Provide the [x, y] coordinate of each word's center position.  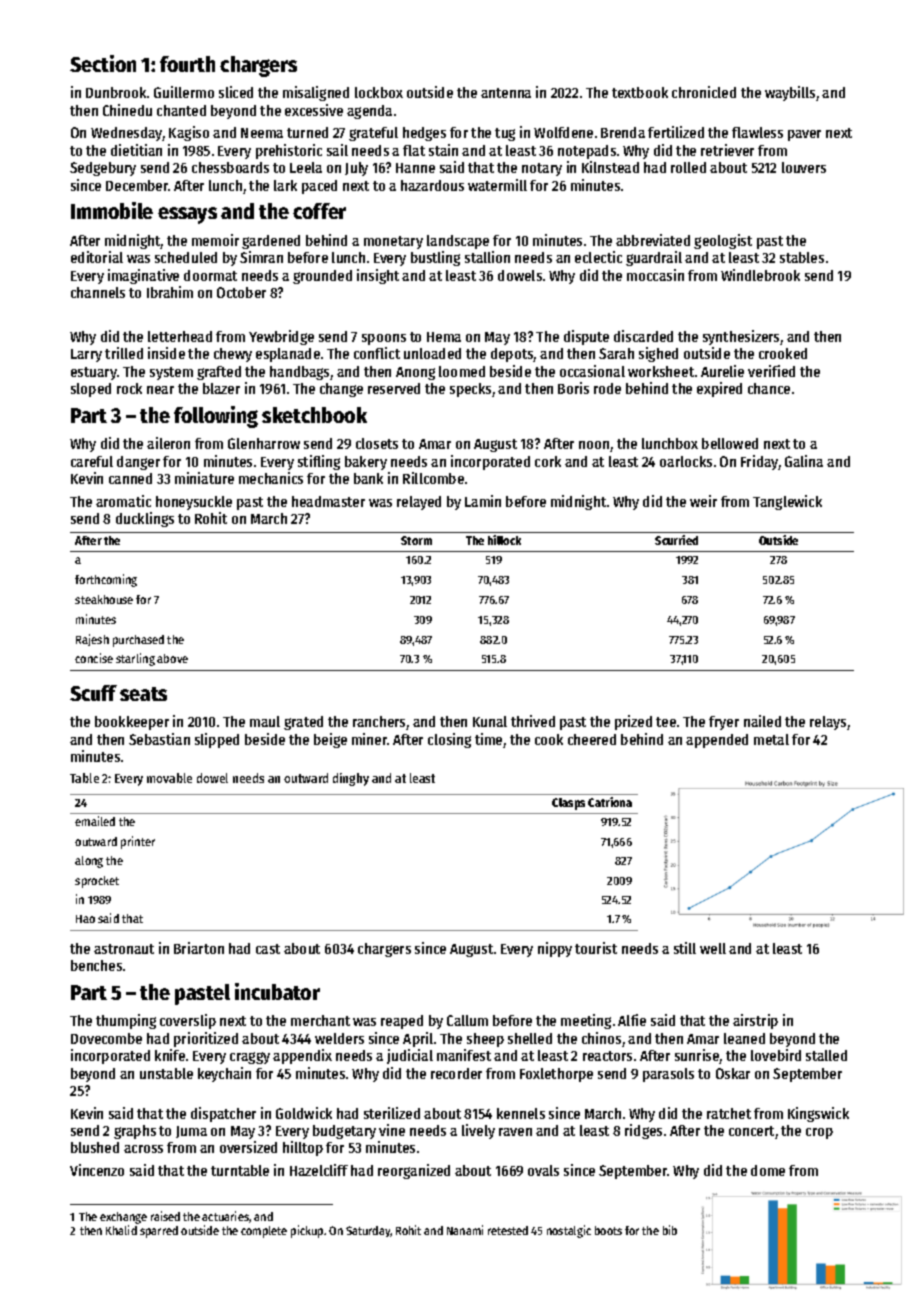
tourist [596, 948]
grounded [322, 277]
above [172, 658]
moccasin [655, 275]
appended [717, 741]
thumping [126, 1021]
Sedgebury [103, 169]
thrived [533, 721]
